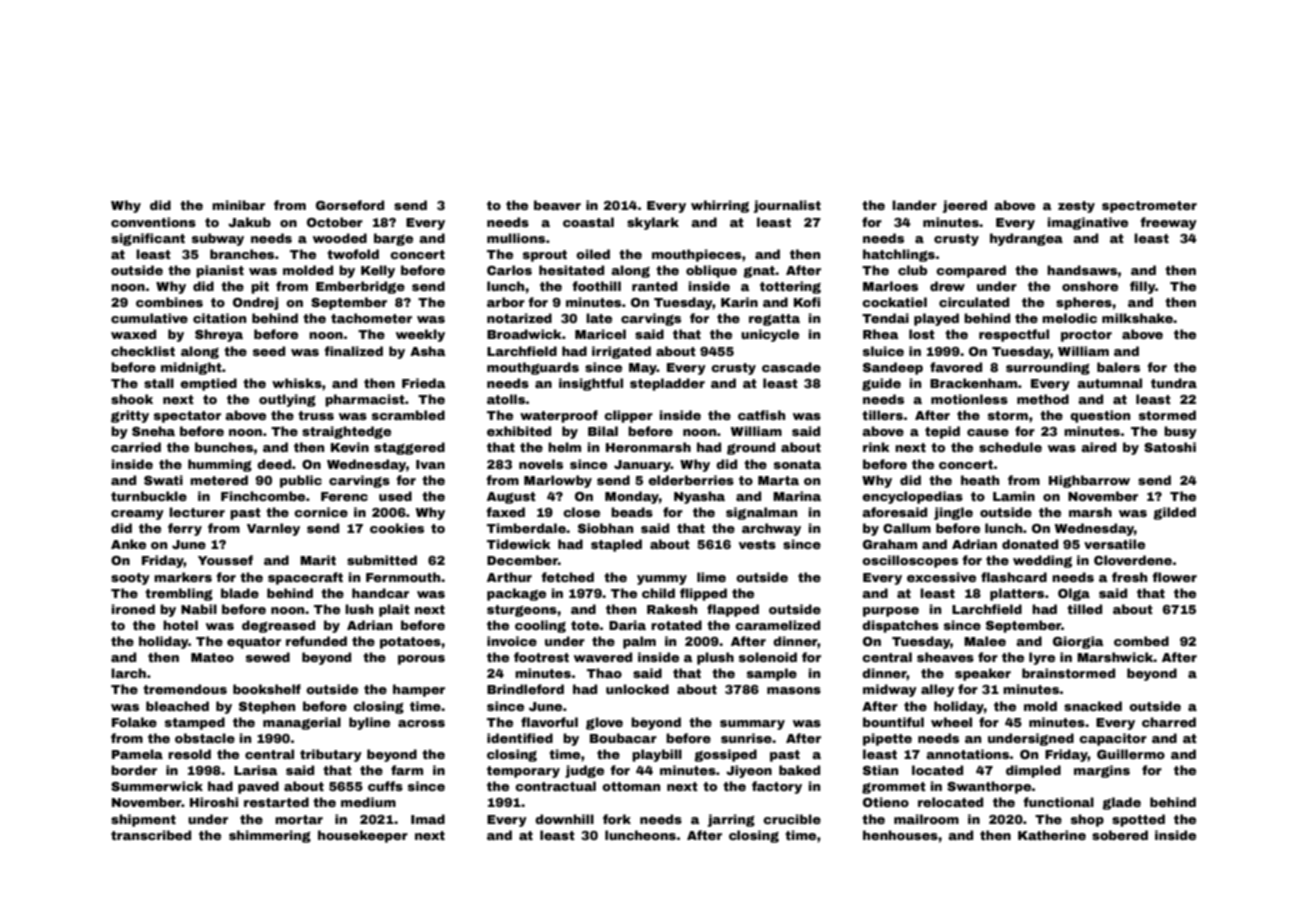 The height and width of the screenshot is (924, 1308). Describe the element at coordinates (297, 383) in the screenshot. I see `whisks` at that location.
